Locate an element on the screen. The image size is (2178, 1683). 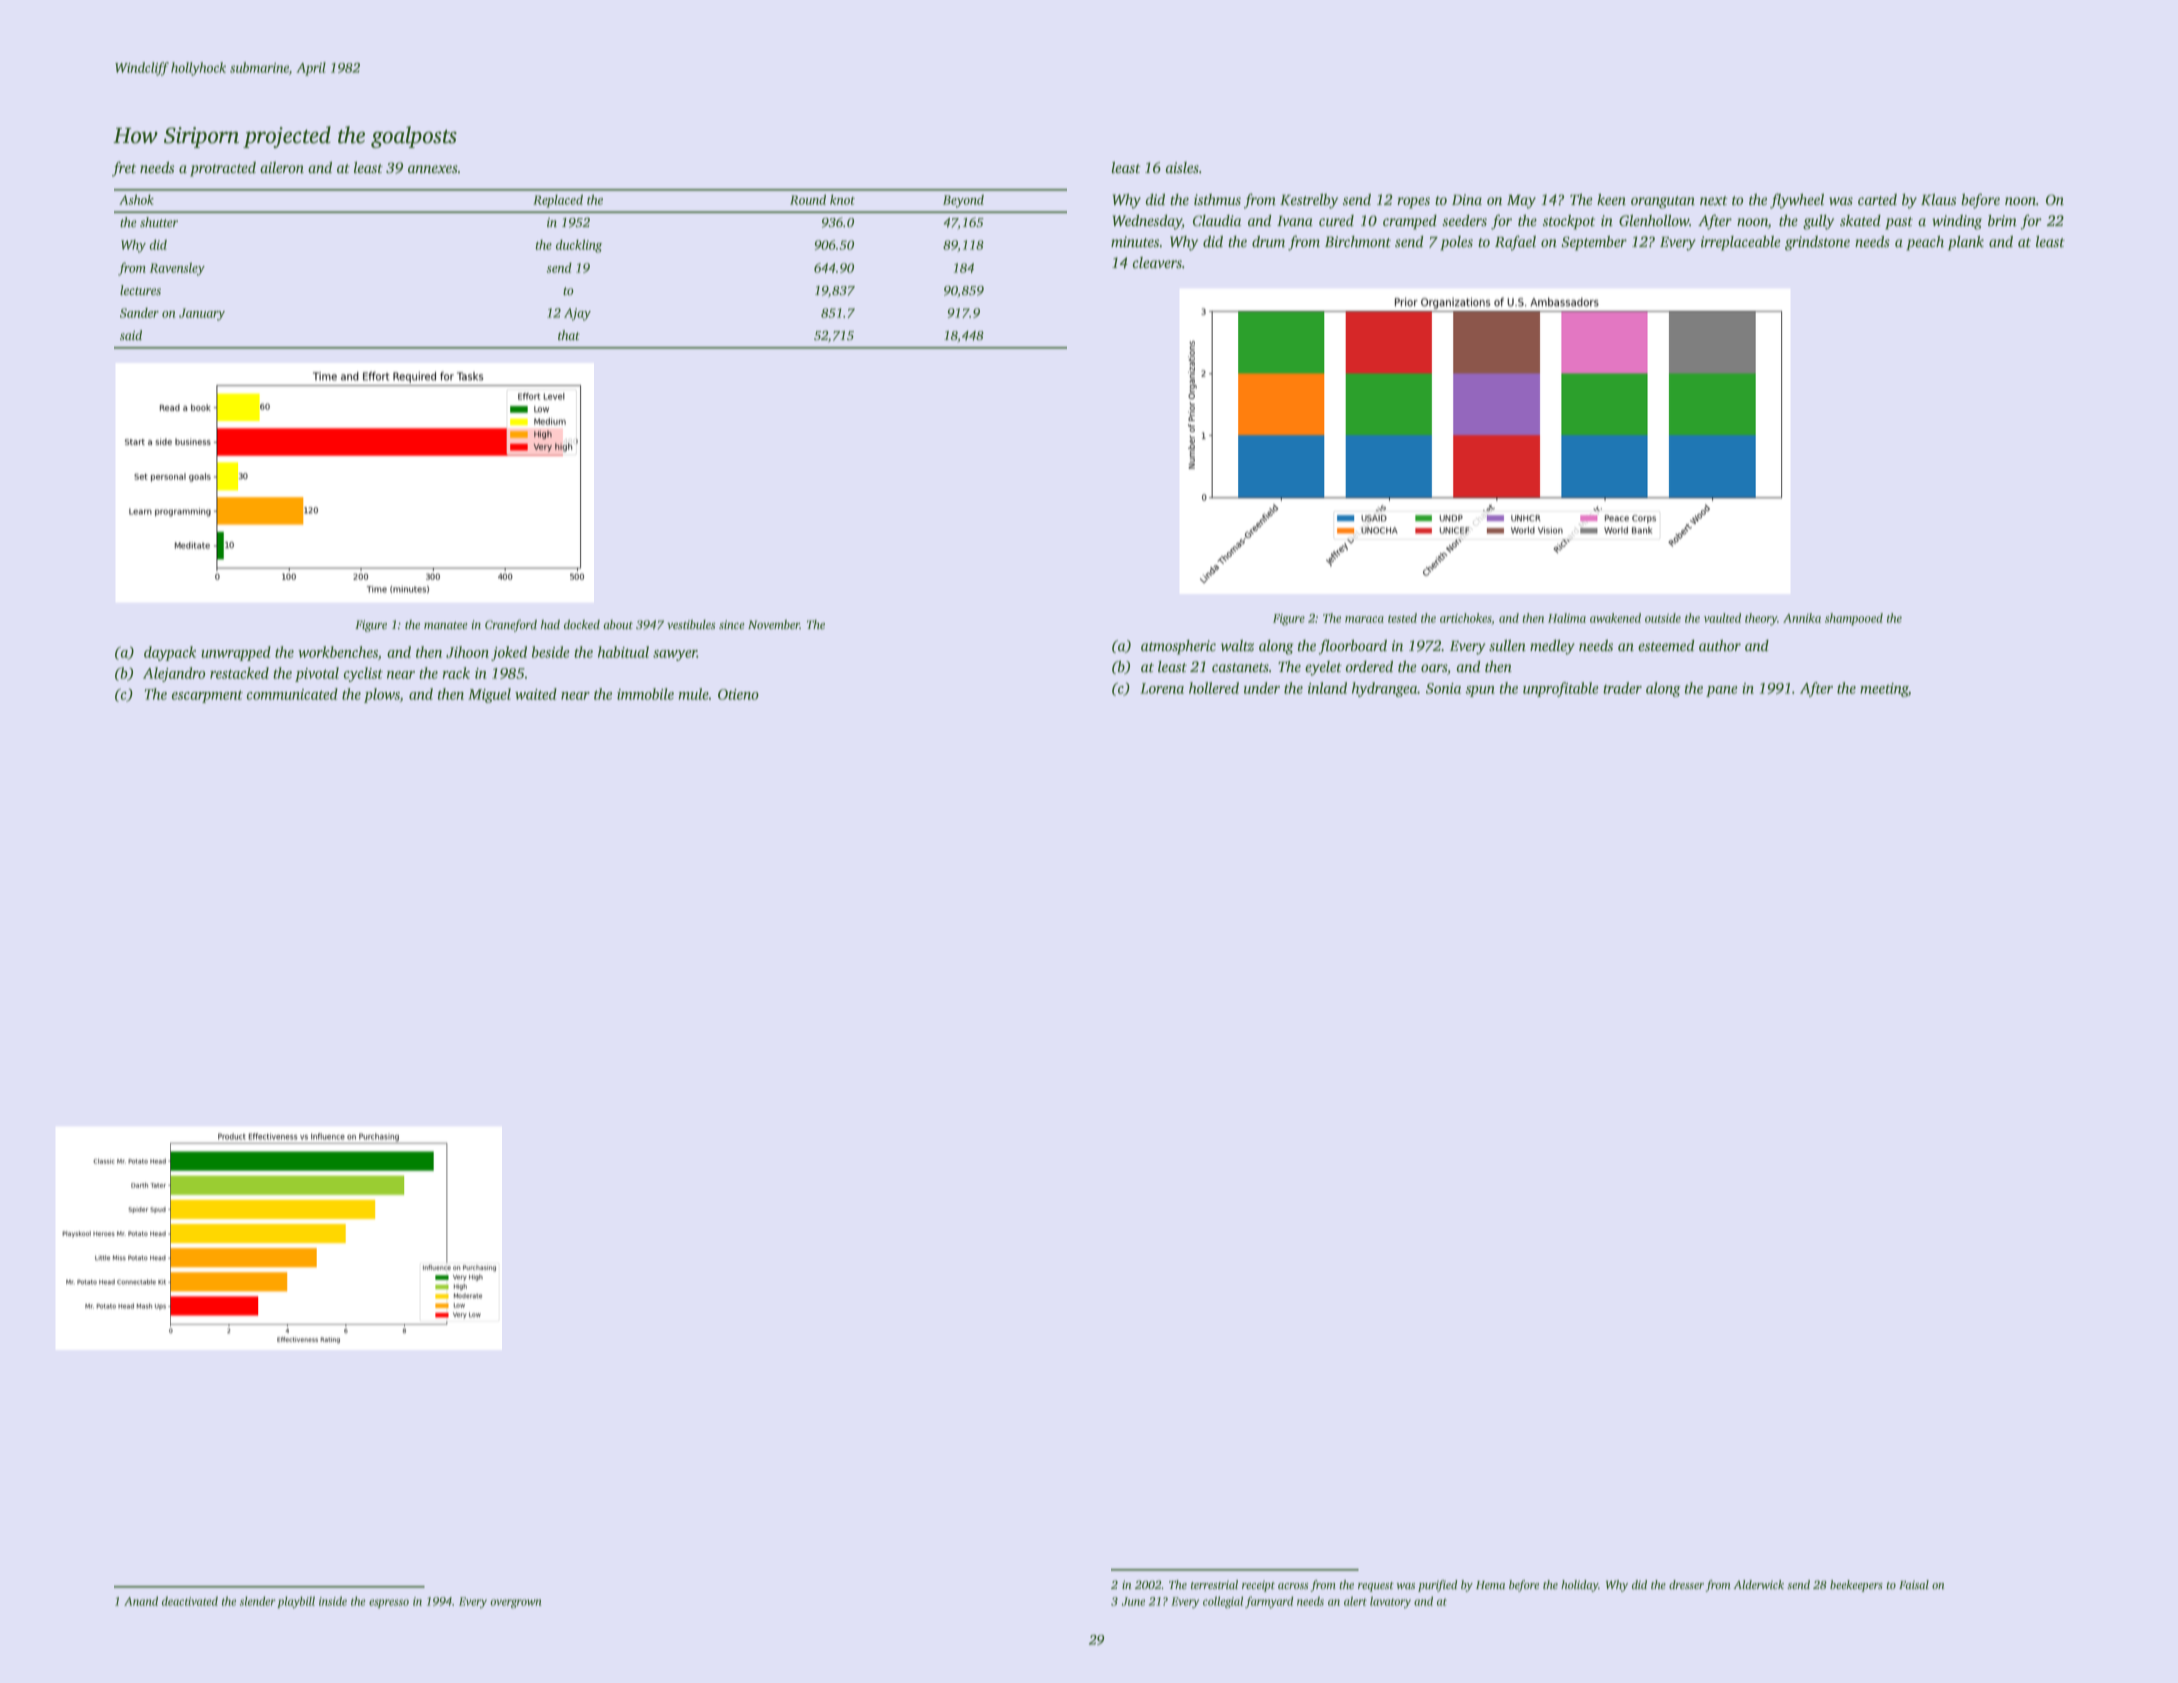
escarpment is located at coordinates (207, 696).
